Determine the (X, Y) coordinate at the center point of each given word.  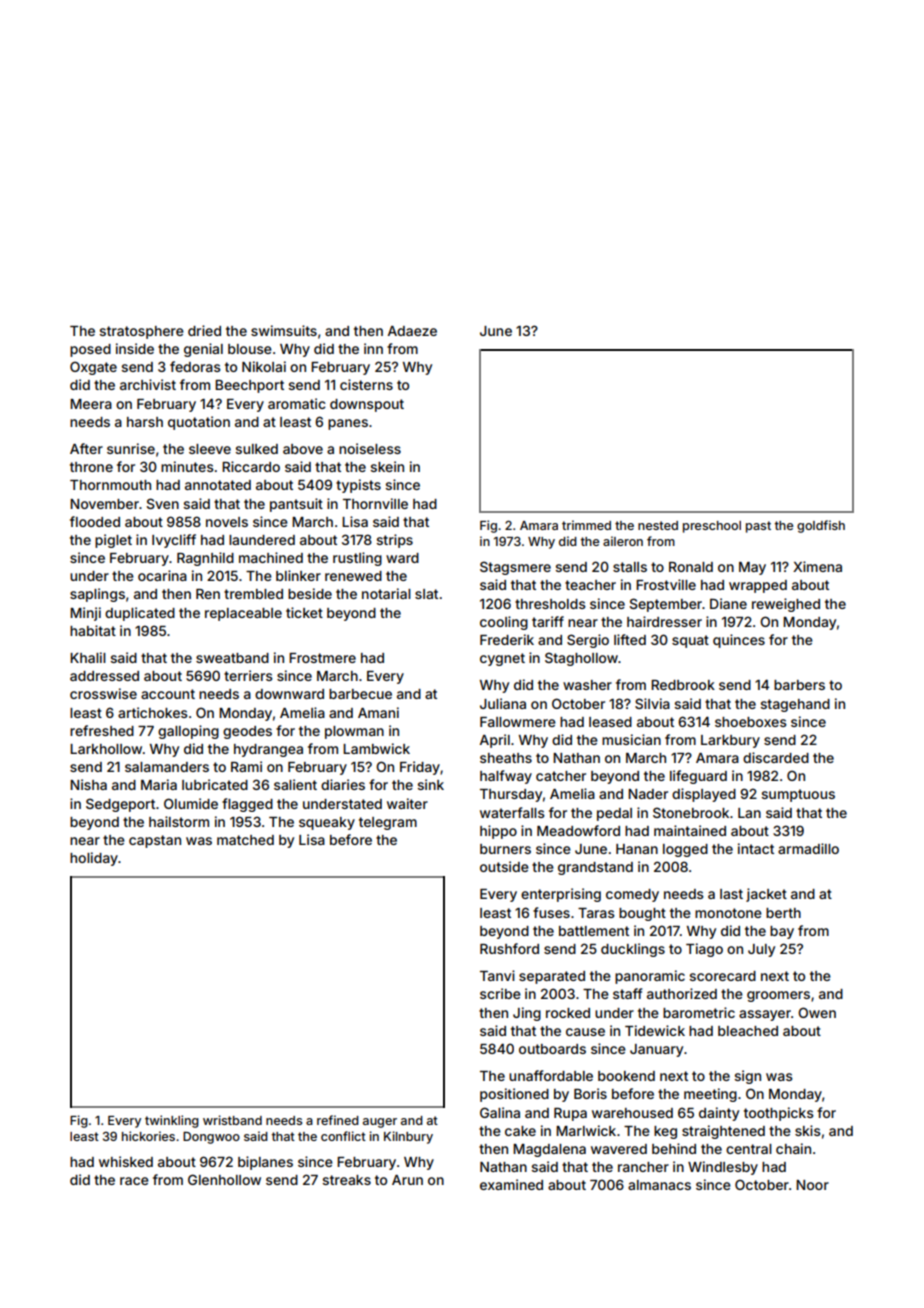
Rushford (509, 948)
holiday (94, 859)
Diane (728, 603)
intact (756, 848)
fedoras (195, 366)
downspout (367, 405)
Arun (407, 1180)
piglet (113, 541)
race (134, 1181)
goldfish (821, 526)
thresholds (550, 604)
